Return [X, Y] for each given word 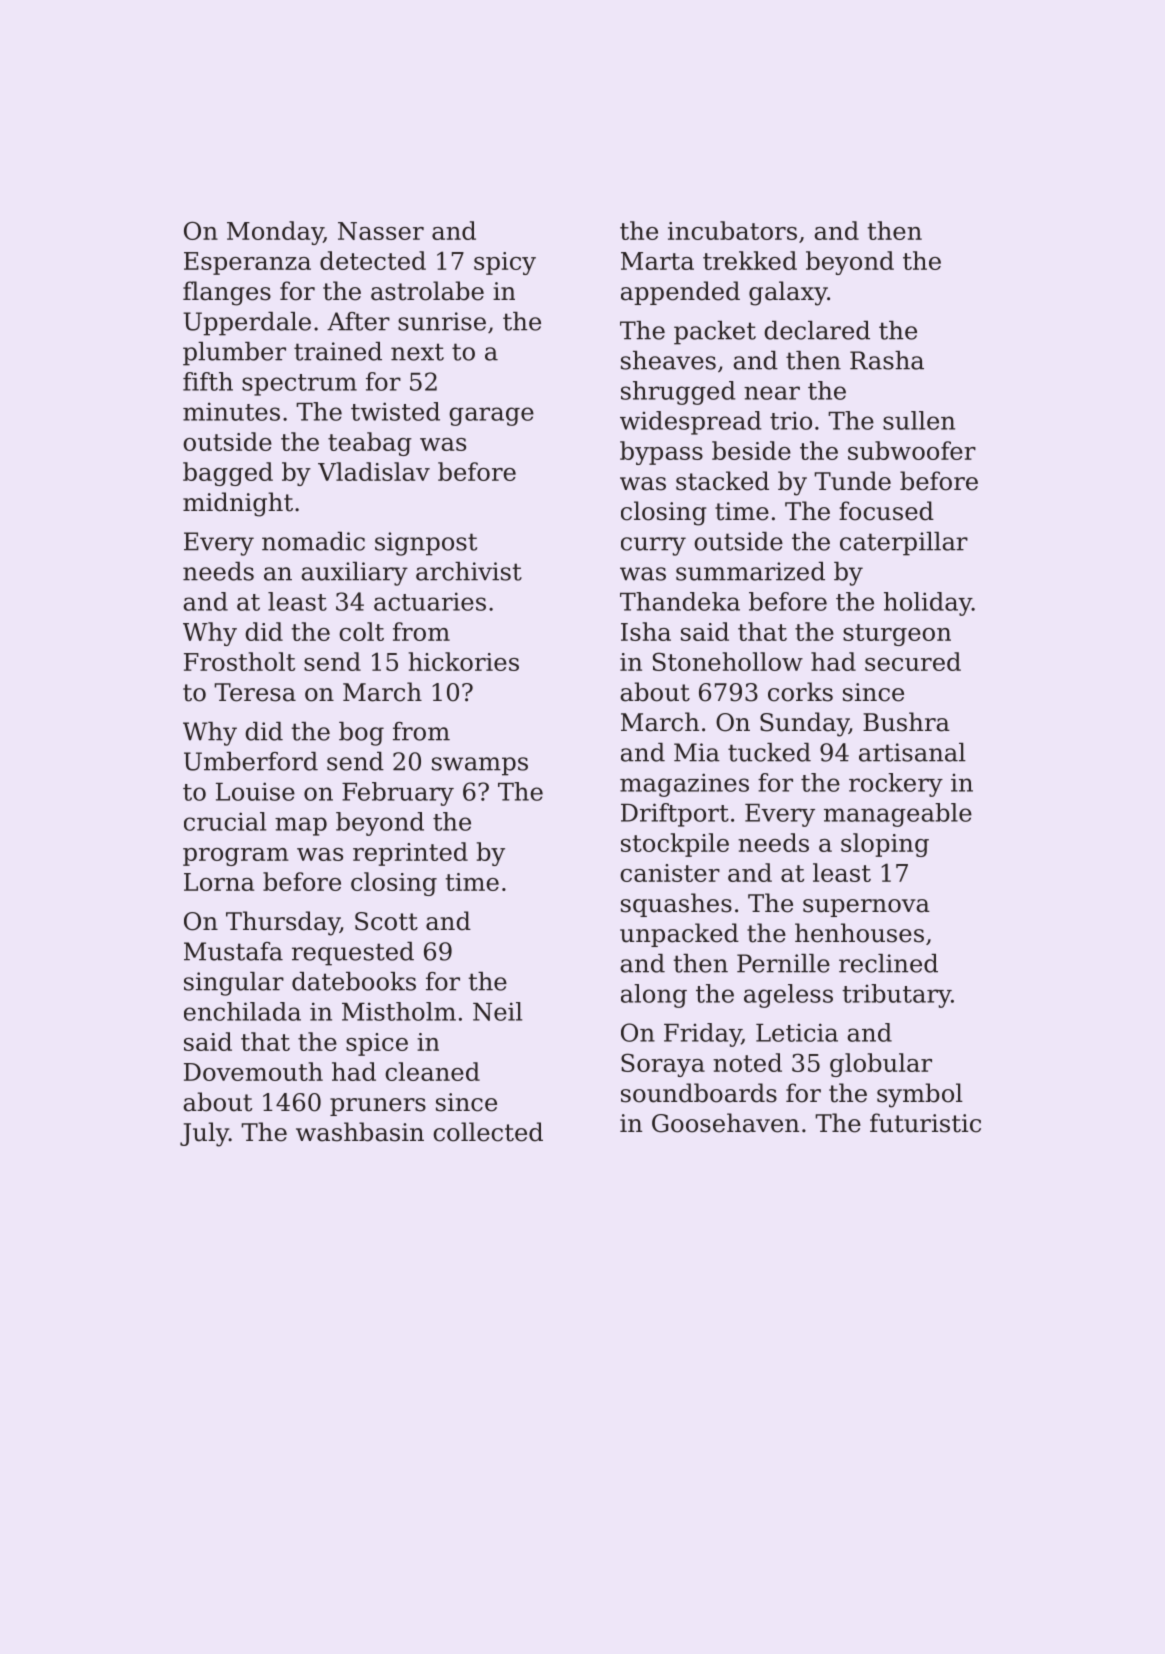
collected [488, 1132]
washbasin [360, 1132]
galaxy [788, 293]
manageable [898, 815]
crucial [225, 821]
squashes [676, 905]
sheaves [668, 360]
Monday [275, 233]
